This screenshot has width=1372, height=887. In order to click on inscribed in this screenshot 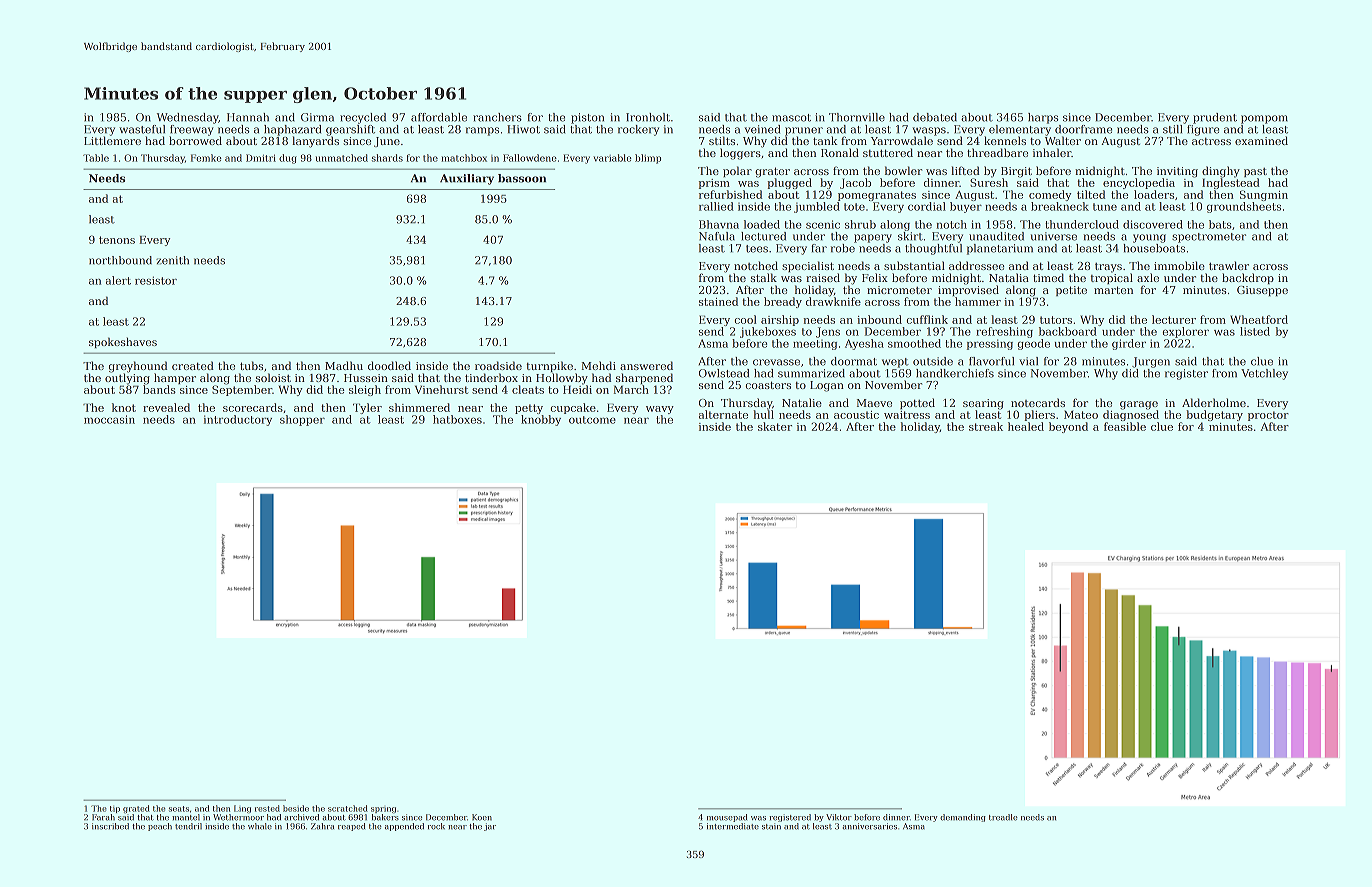, I will do `click(110, 826)`.
